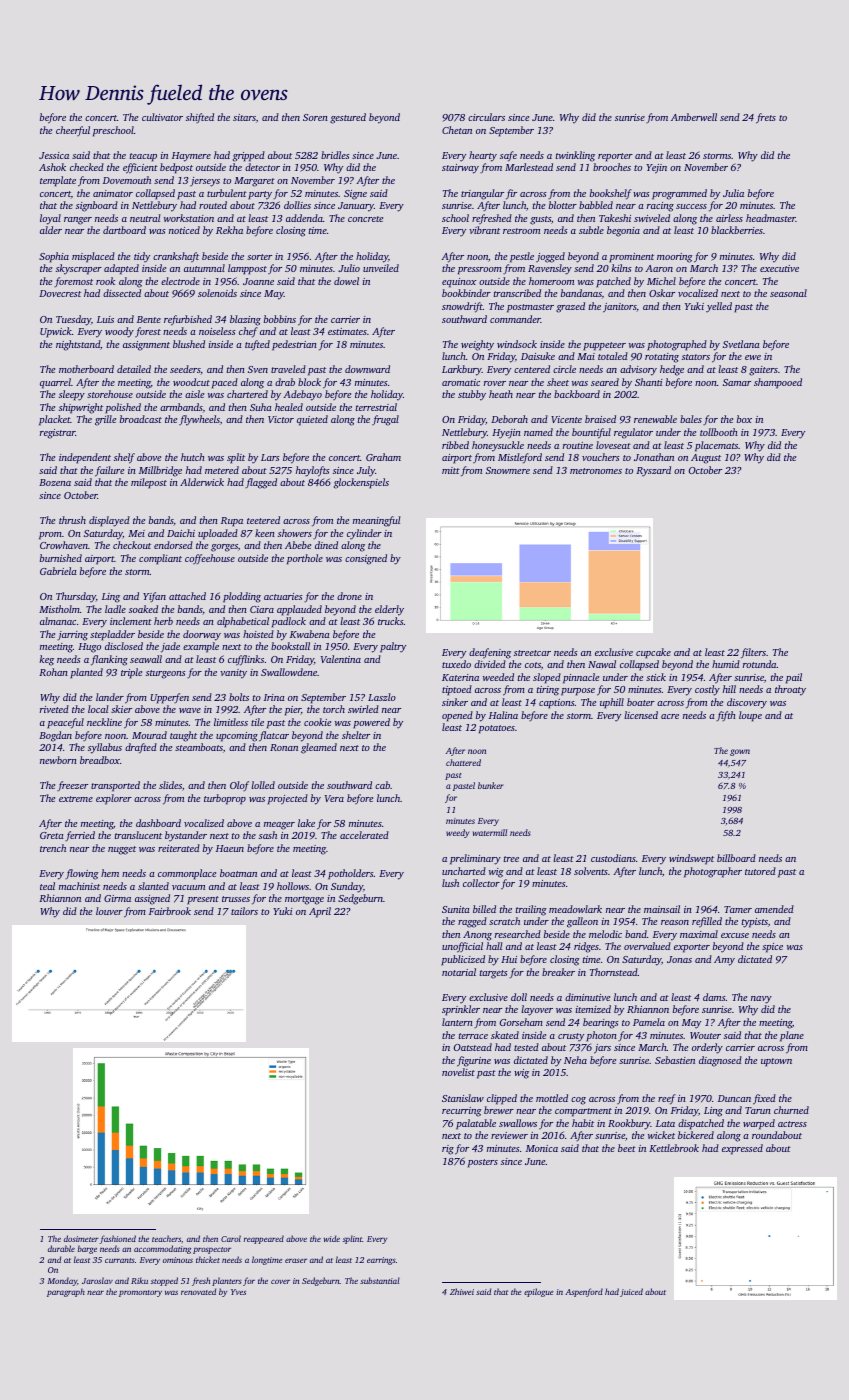  I want to click on epilogue, so click(539, 1292).
